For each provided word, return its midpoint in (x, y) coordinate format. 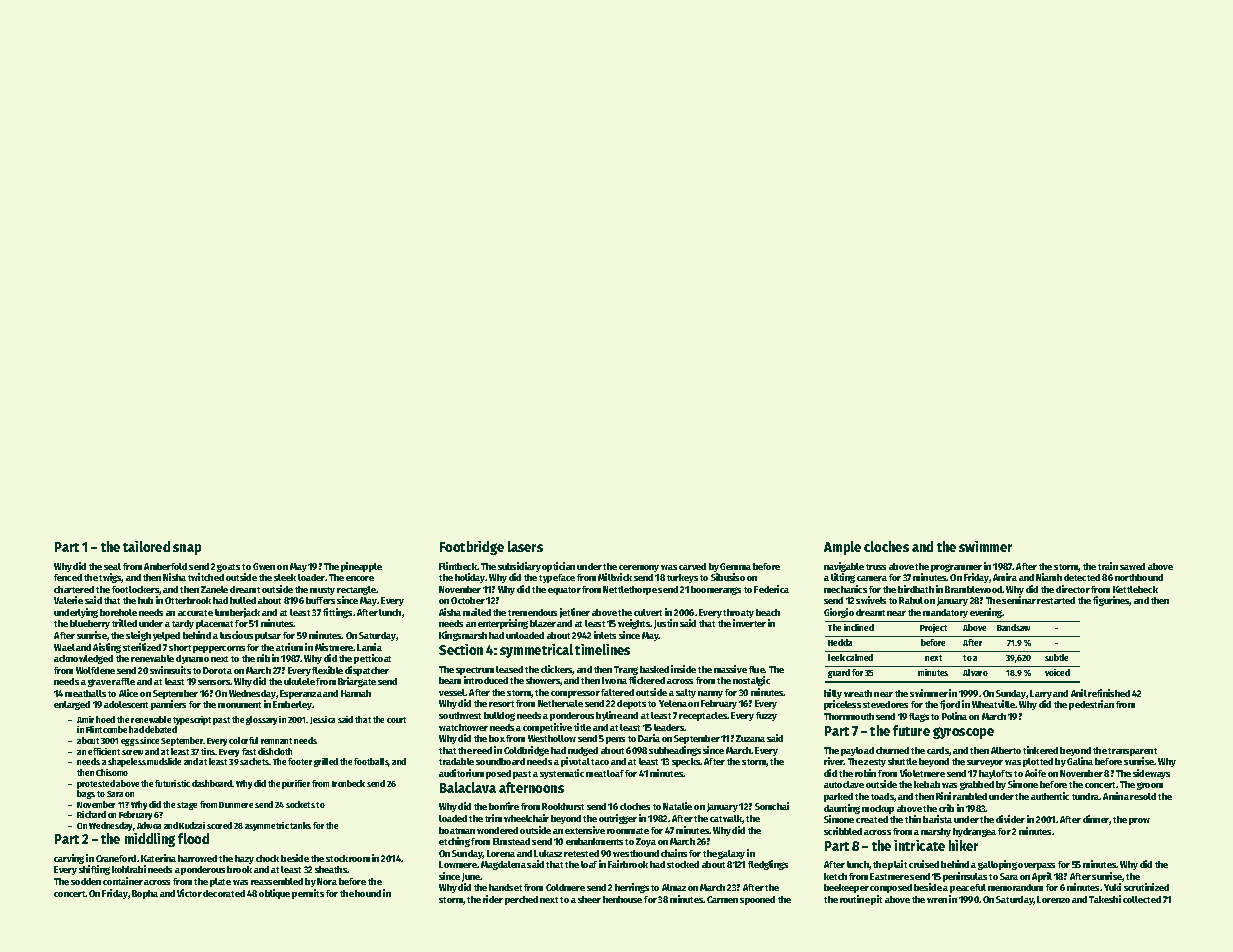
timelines (602, 649)
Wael (64, 647)
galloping (997, 865)
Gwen (264, 566)
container (123, 881)
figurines (1111, 601)
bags (86, 794)
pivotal (575, 762)
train (1108, 566)
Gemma (735, 566)
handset (505, 887)
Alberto (1006, 750)
